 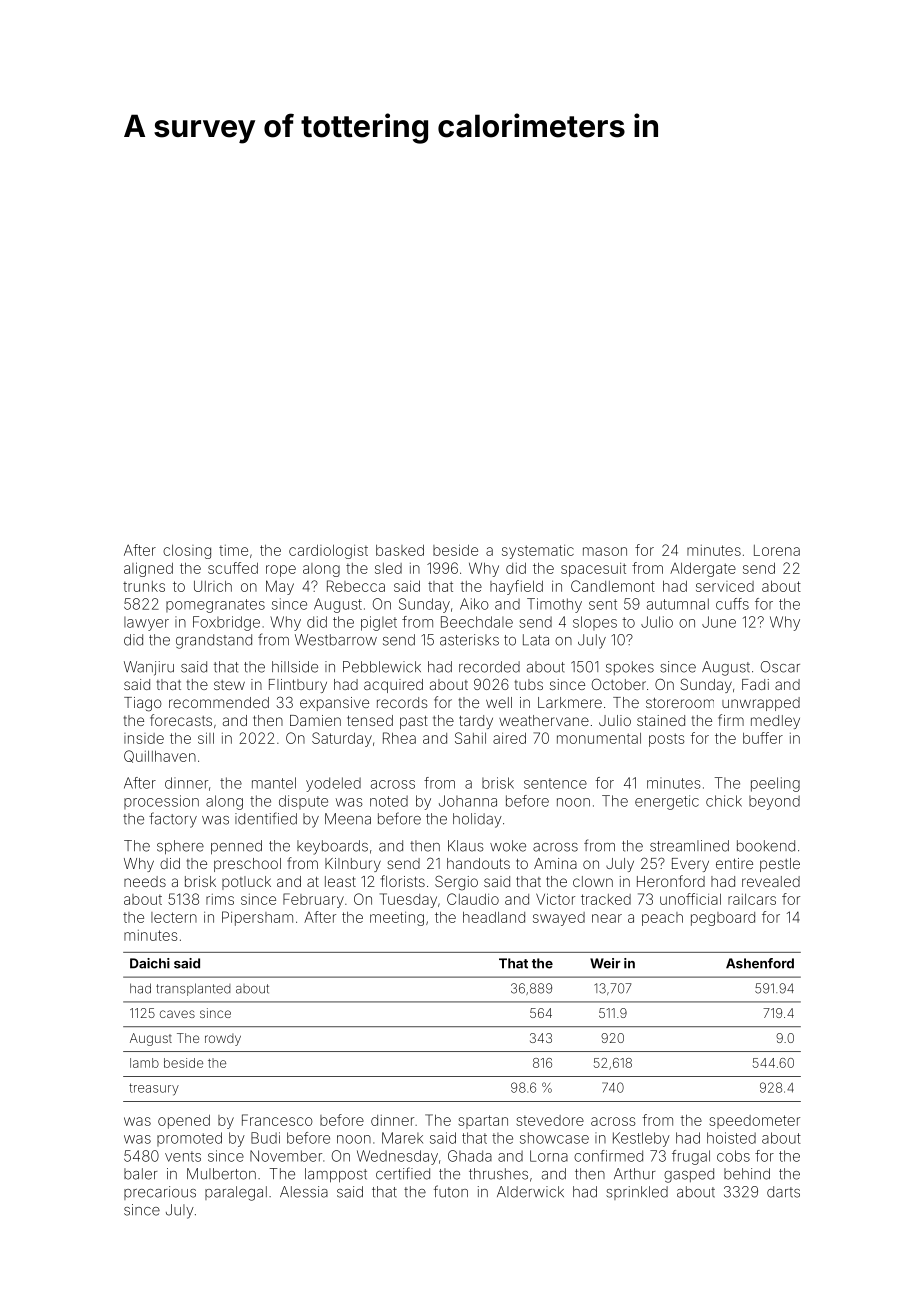 I want to click on serviced, so click(x=725, y=586).
